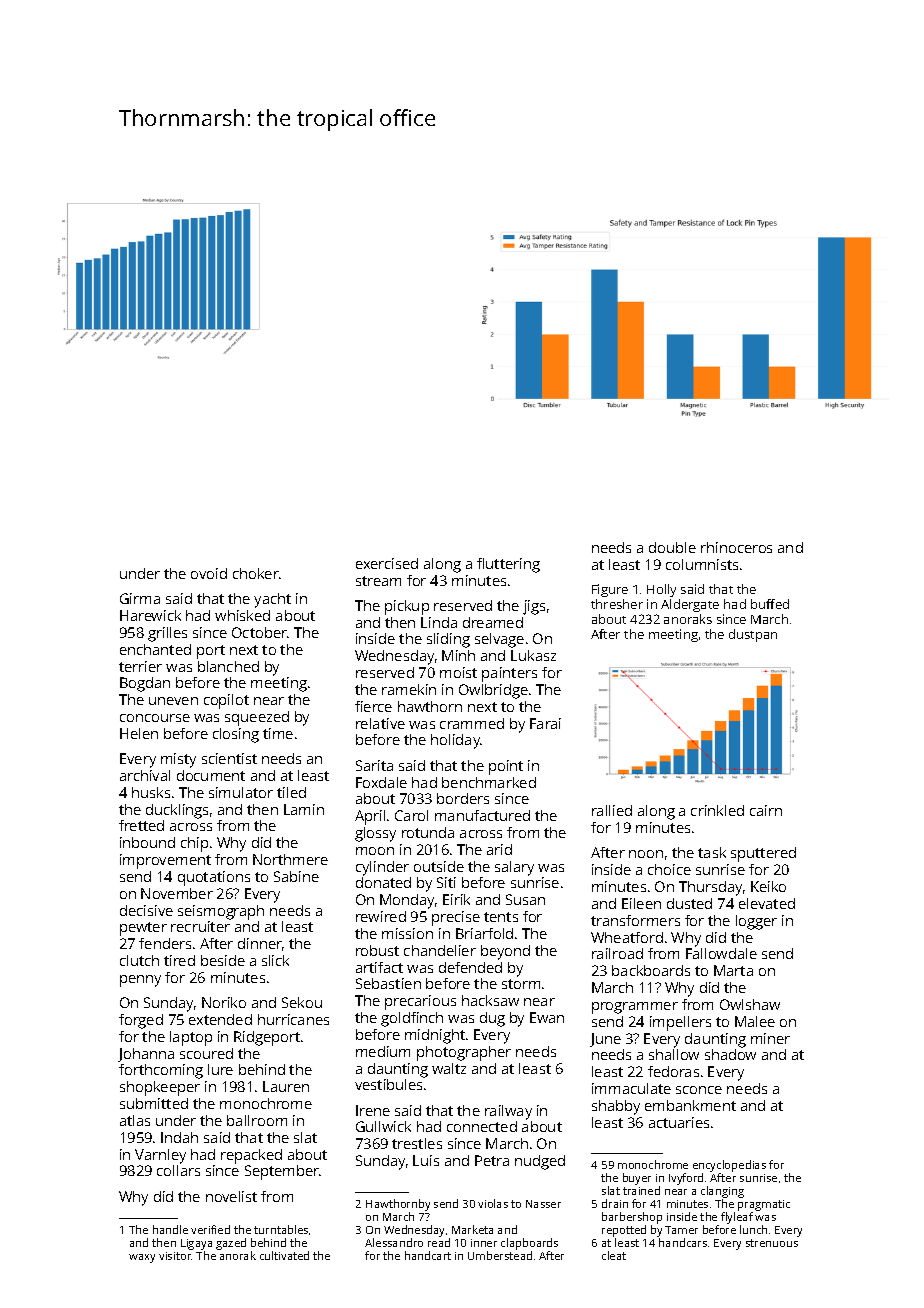  What do you see at coordinates (545, 723) in the page?
I see `Farai` at bounding box center [545, 723].
